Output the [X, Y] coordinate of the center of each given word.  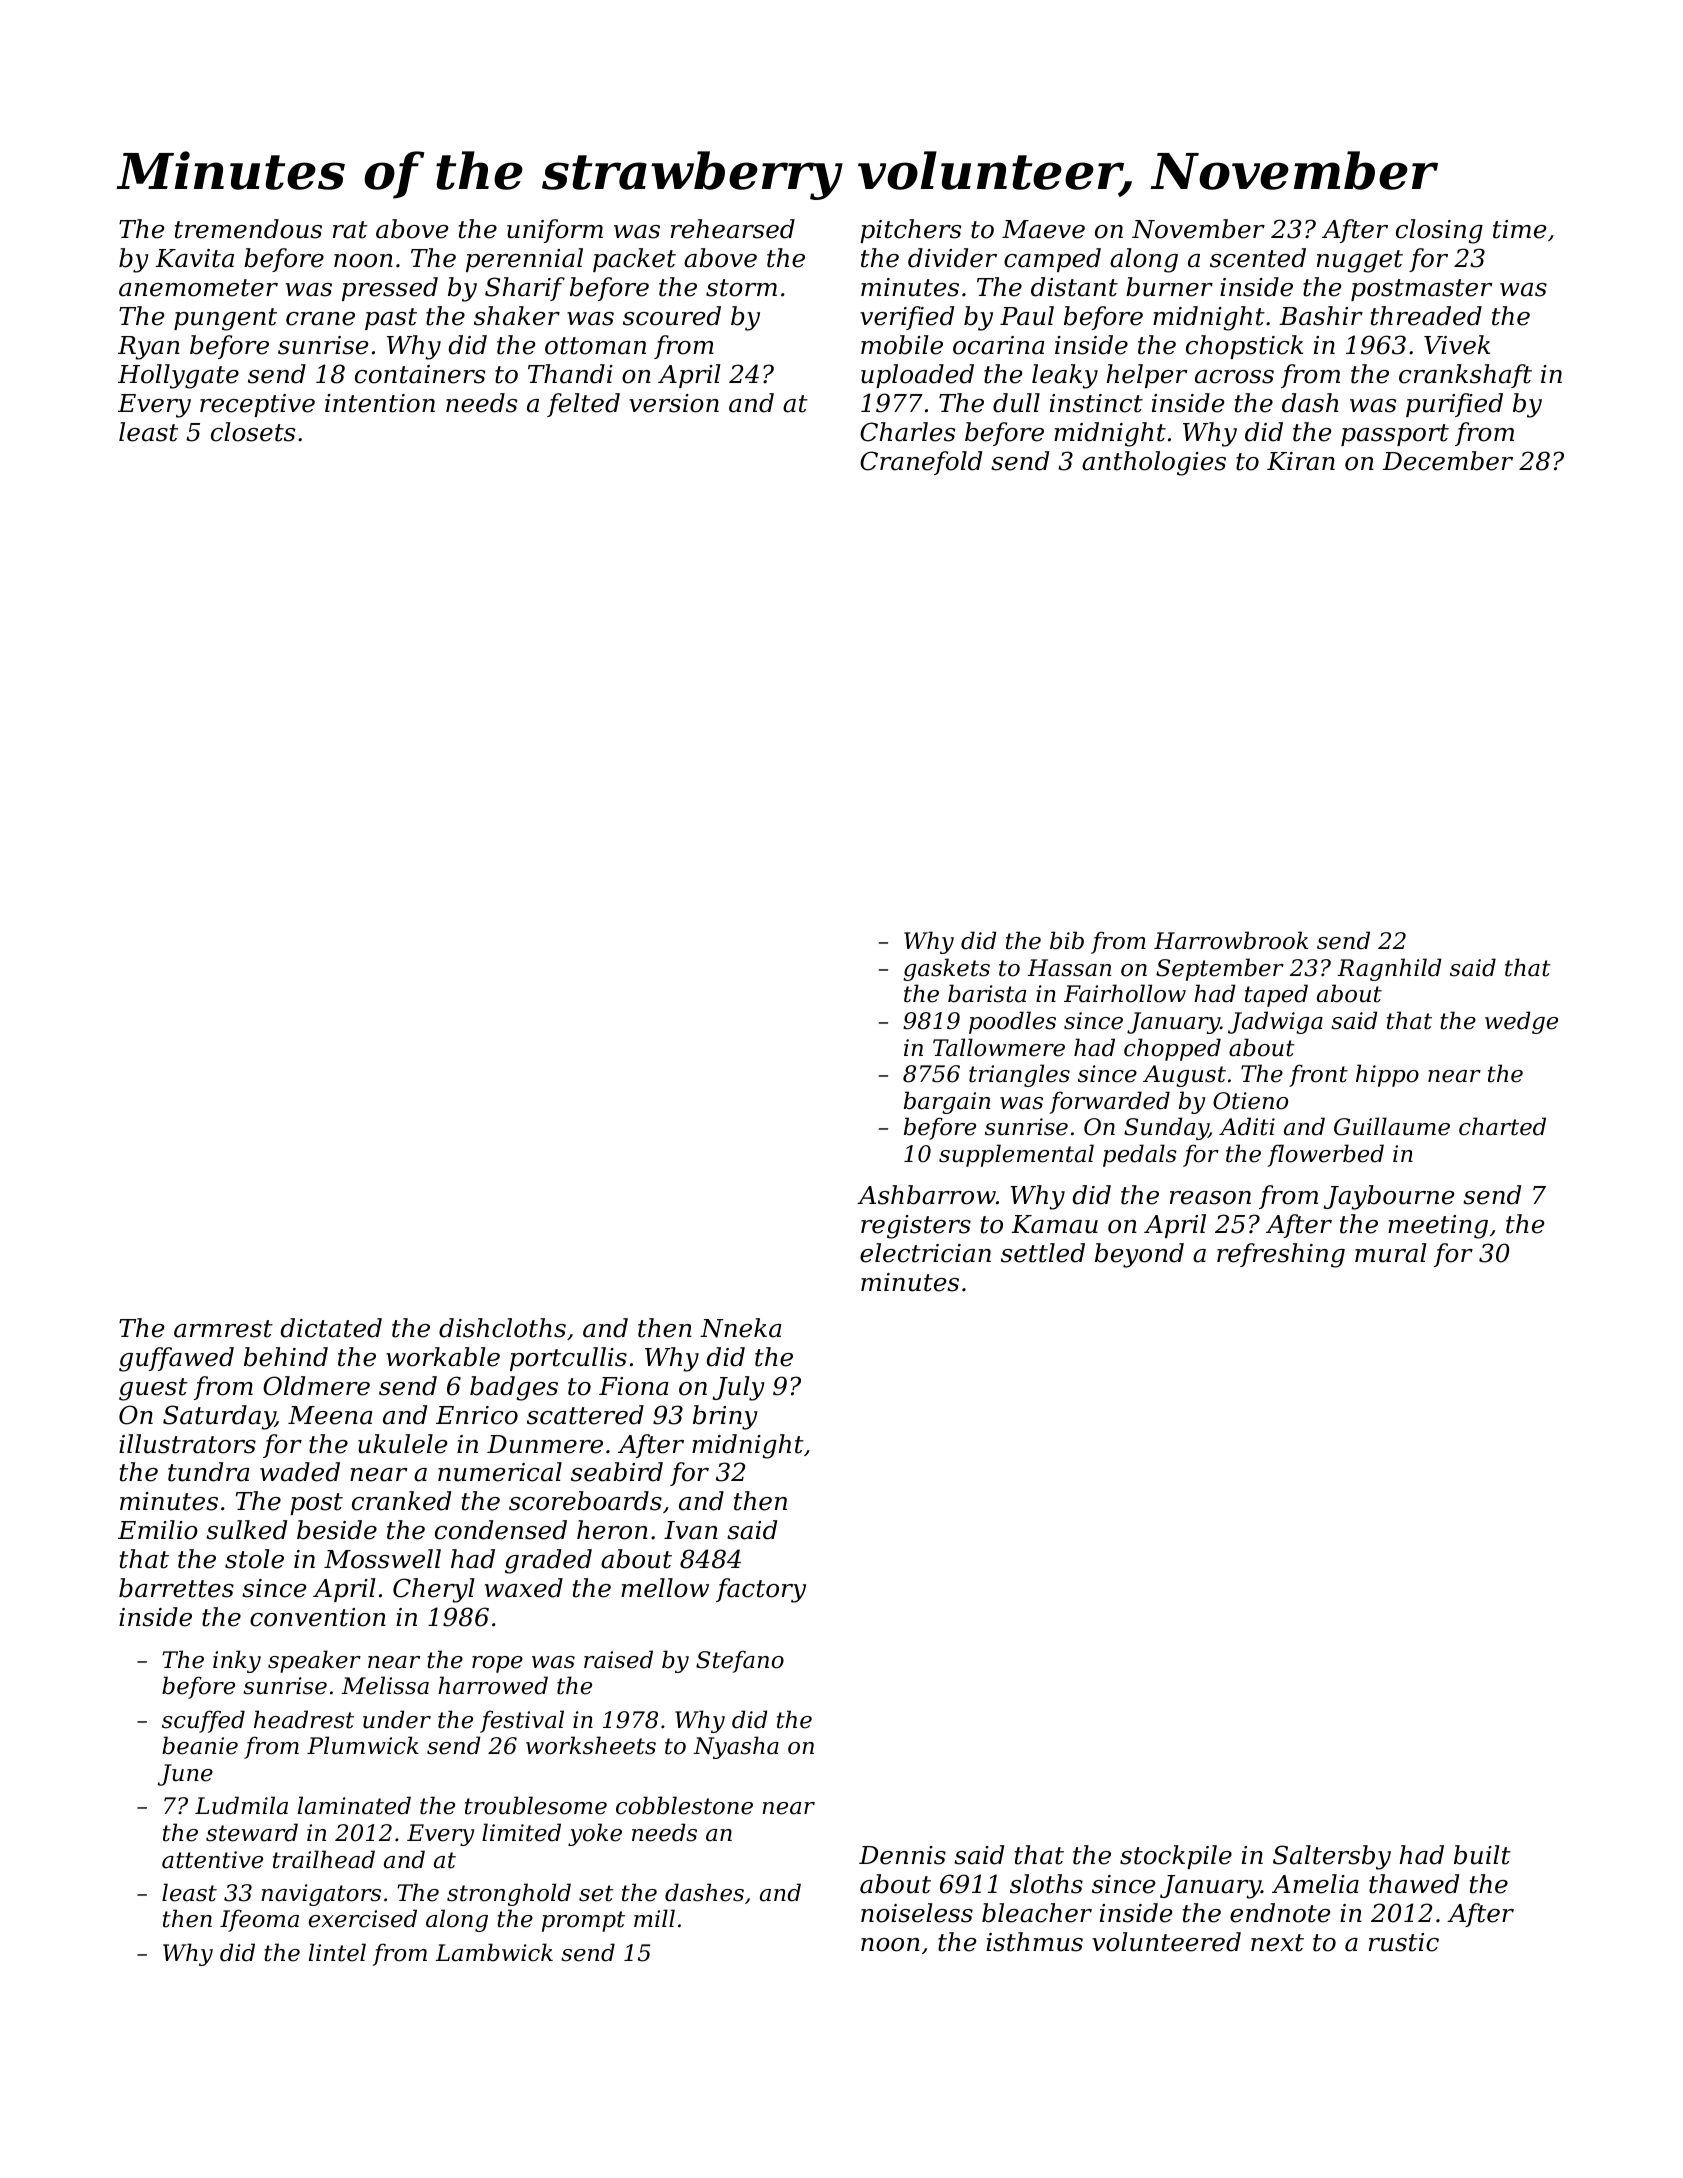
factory [761, 1590]
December [1447, 461]
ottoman [595, 346]
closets [253, 432]
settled [1043, 1253]
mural [1391, 1253]
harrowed [493, 1685]
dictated [331, 1328]
